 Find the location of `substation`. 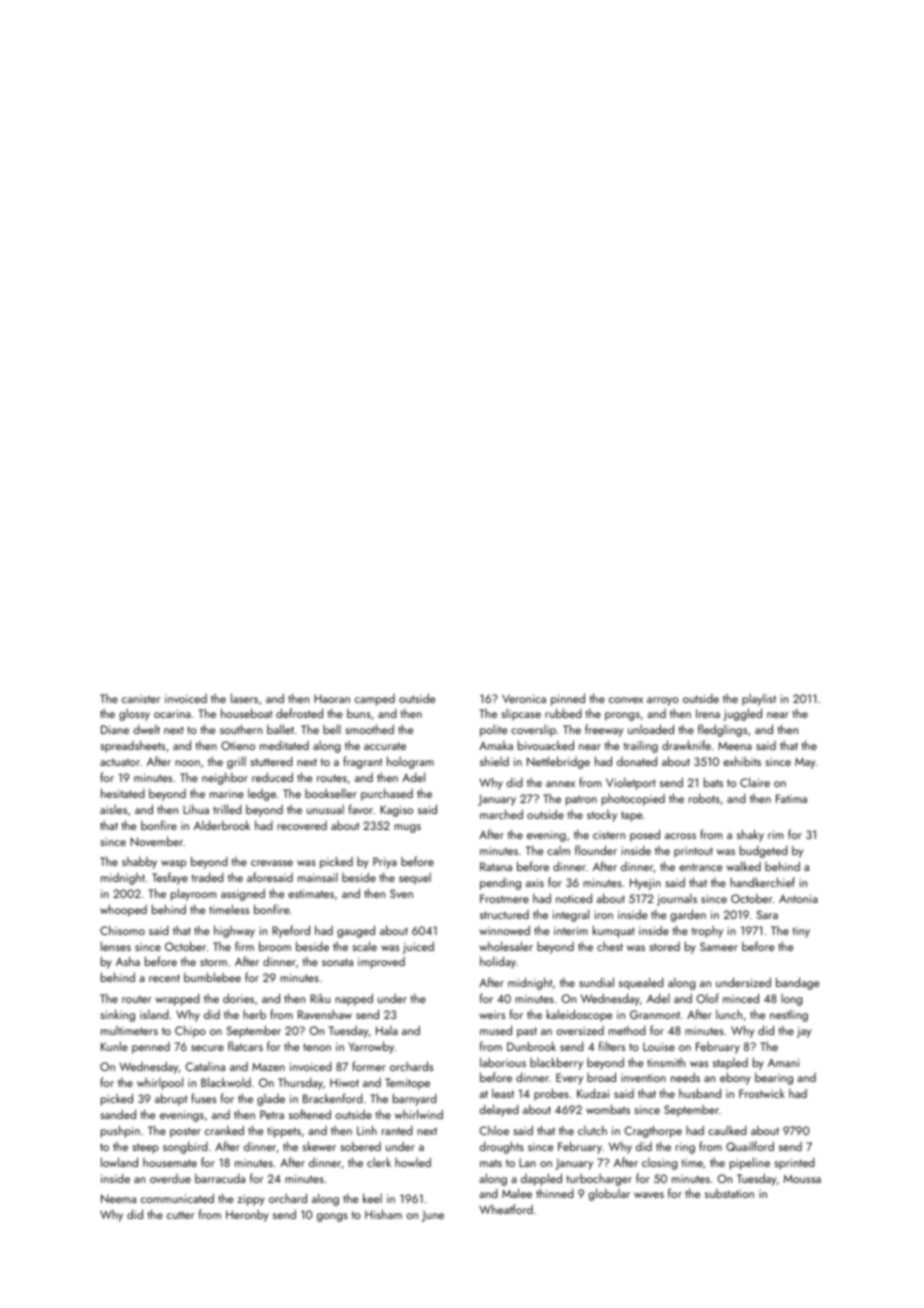

substation is located at coordinates (729, 1193).
